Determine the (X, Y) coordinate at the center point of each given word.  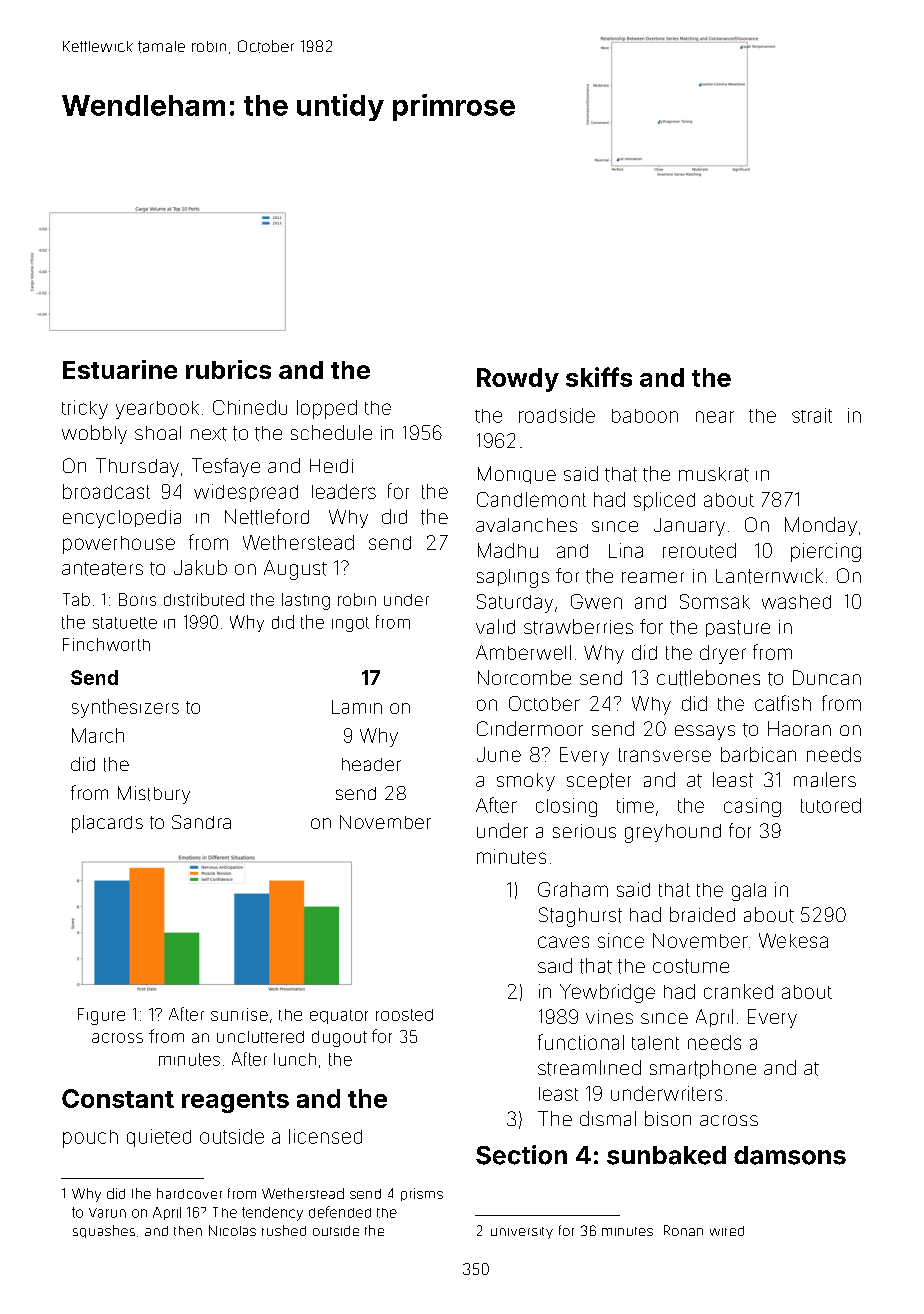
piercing (826, 552)
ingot (350, 624)
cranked (738, 991)
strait (812, 415)
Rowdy (518, 380)
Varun (107, 1213)
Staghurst (580, 917)
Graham (573, 889)
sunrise (239, 1014)
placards (107, 824)
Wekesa (793, 940)
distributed (204, 599)
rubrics (228, 369)
